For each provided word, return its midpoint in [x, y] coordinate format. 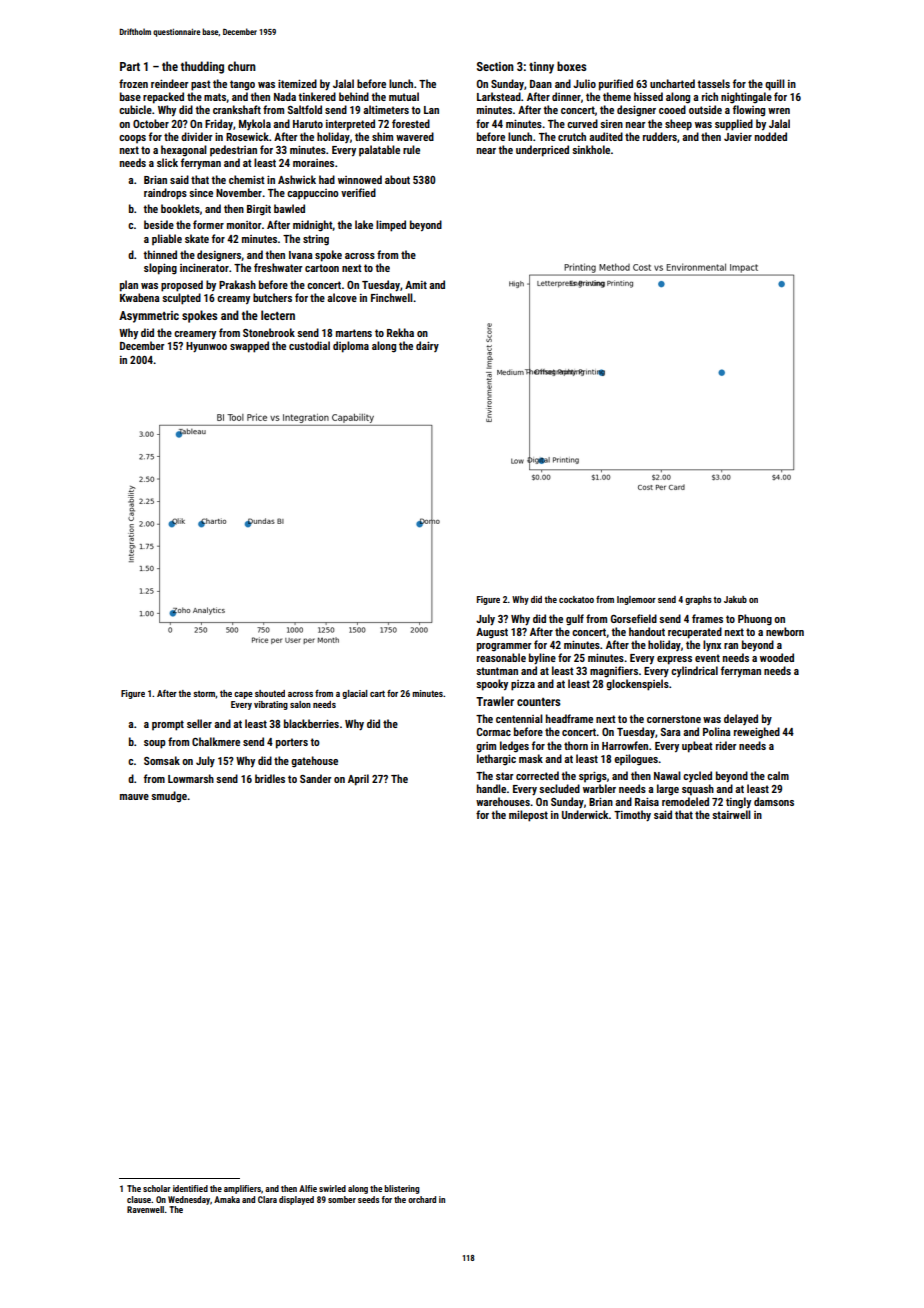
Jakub [735, 599]
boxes [572, 66]
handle [491, 788]
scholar [157, 1188]
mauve [134, 797]
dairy [427, 346]
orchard [422, 1199]
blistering [402, 1189]
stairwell [731, 814]
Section [495, 66]
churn [242, 66]
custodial [309, 345]
